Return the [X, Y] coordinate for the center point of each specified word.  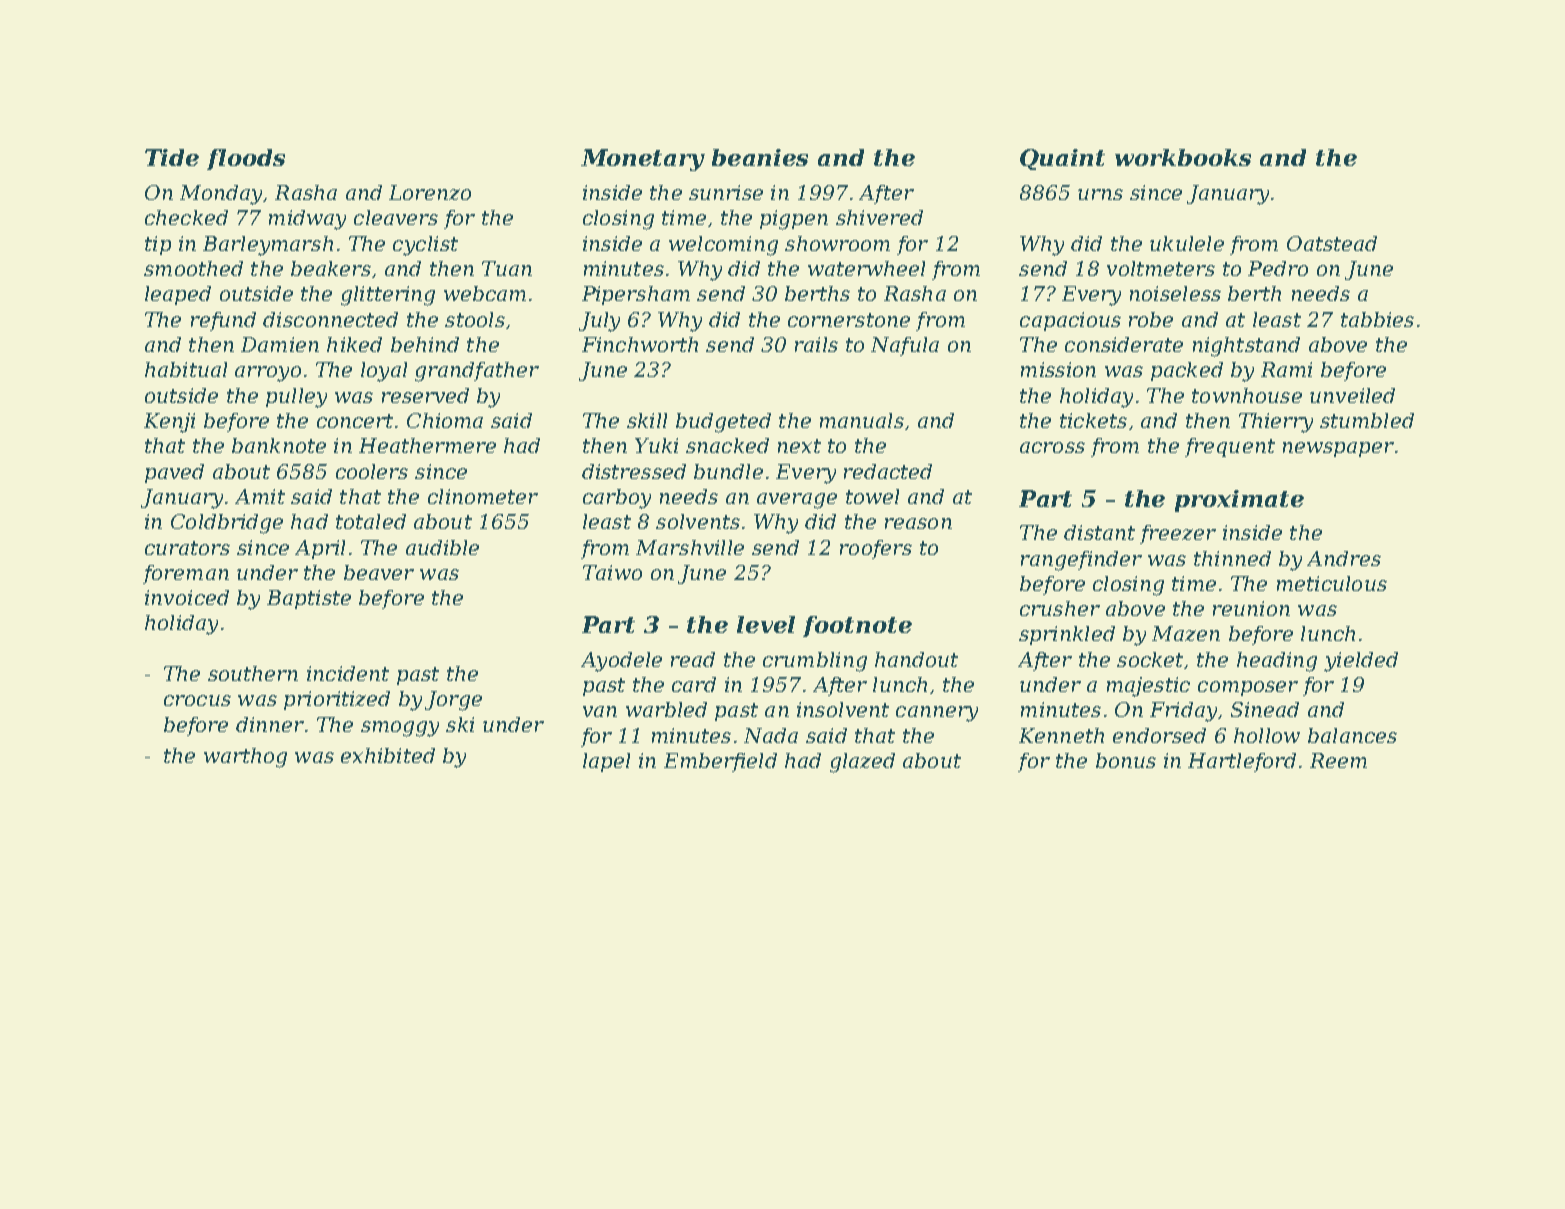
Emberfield [720, 762]
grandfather [477, 372]
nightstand [1246, 347]
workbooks [1183, 157]
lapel [606, 762]
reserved [425, 395]
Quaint [1062, 159]
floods [246, 159]
